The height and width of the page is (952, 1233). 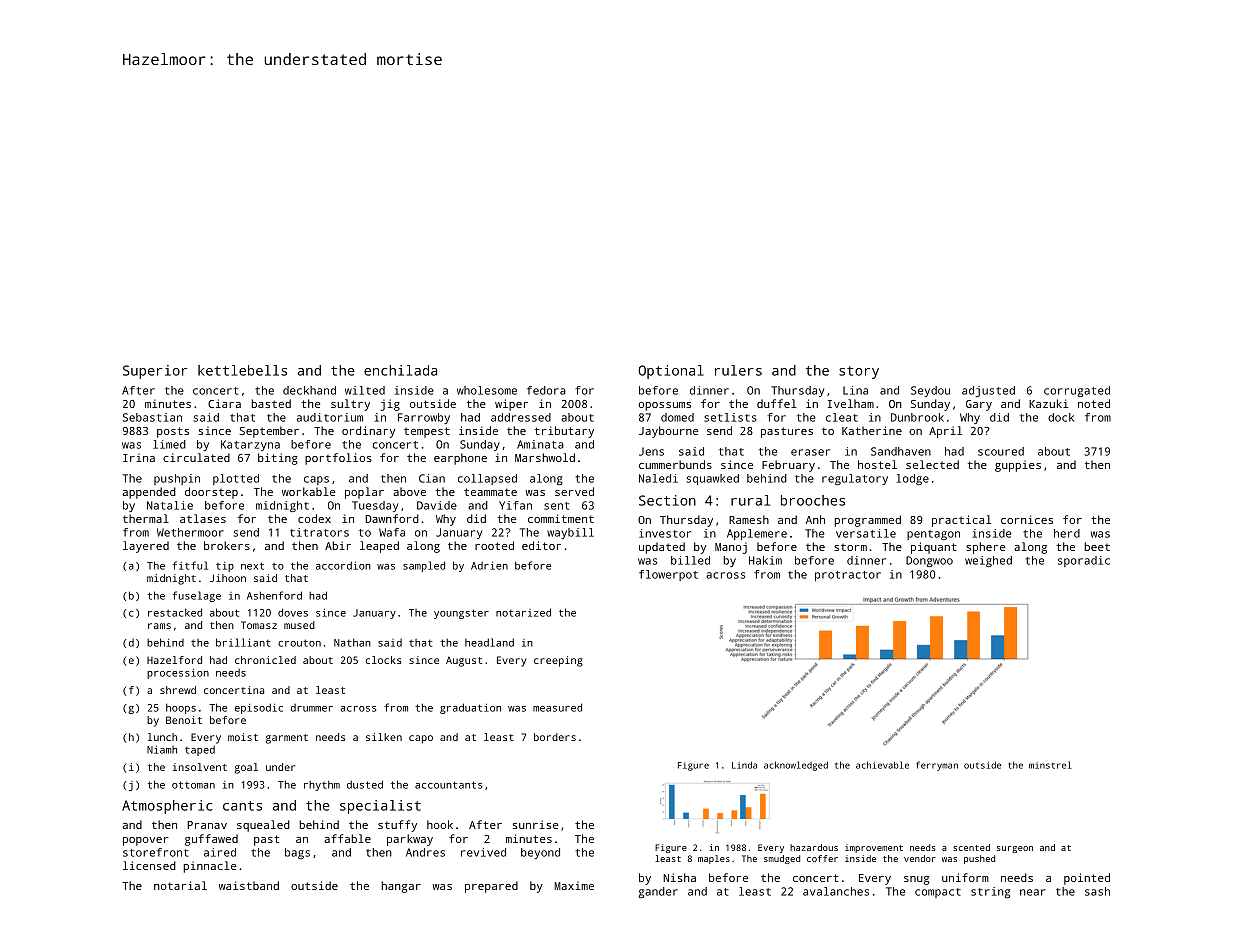 I want to click on flowerpot, so click(x=668, y=575).
